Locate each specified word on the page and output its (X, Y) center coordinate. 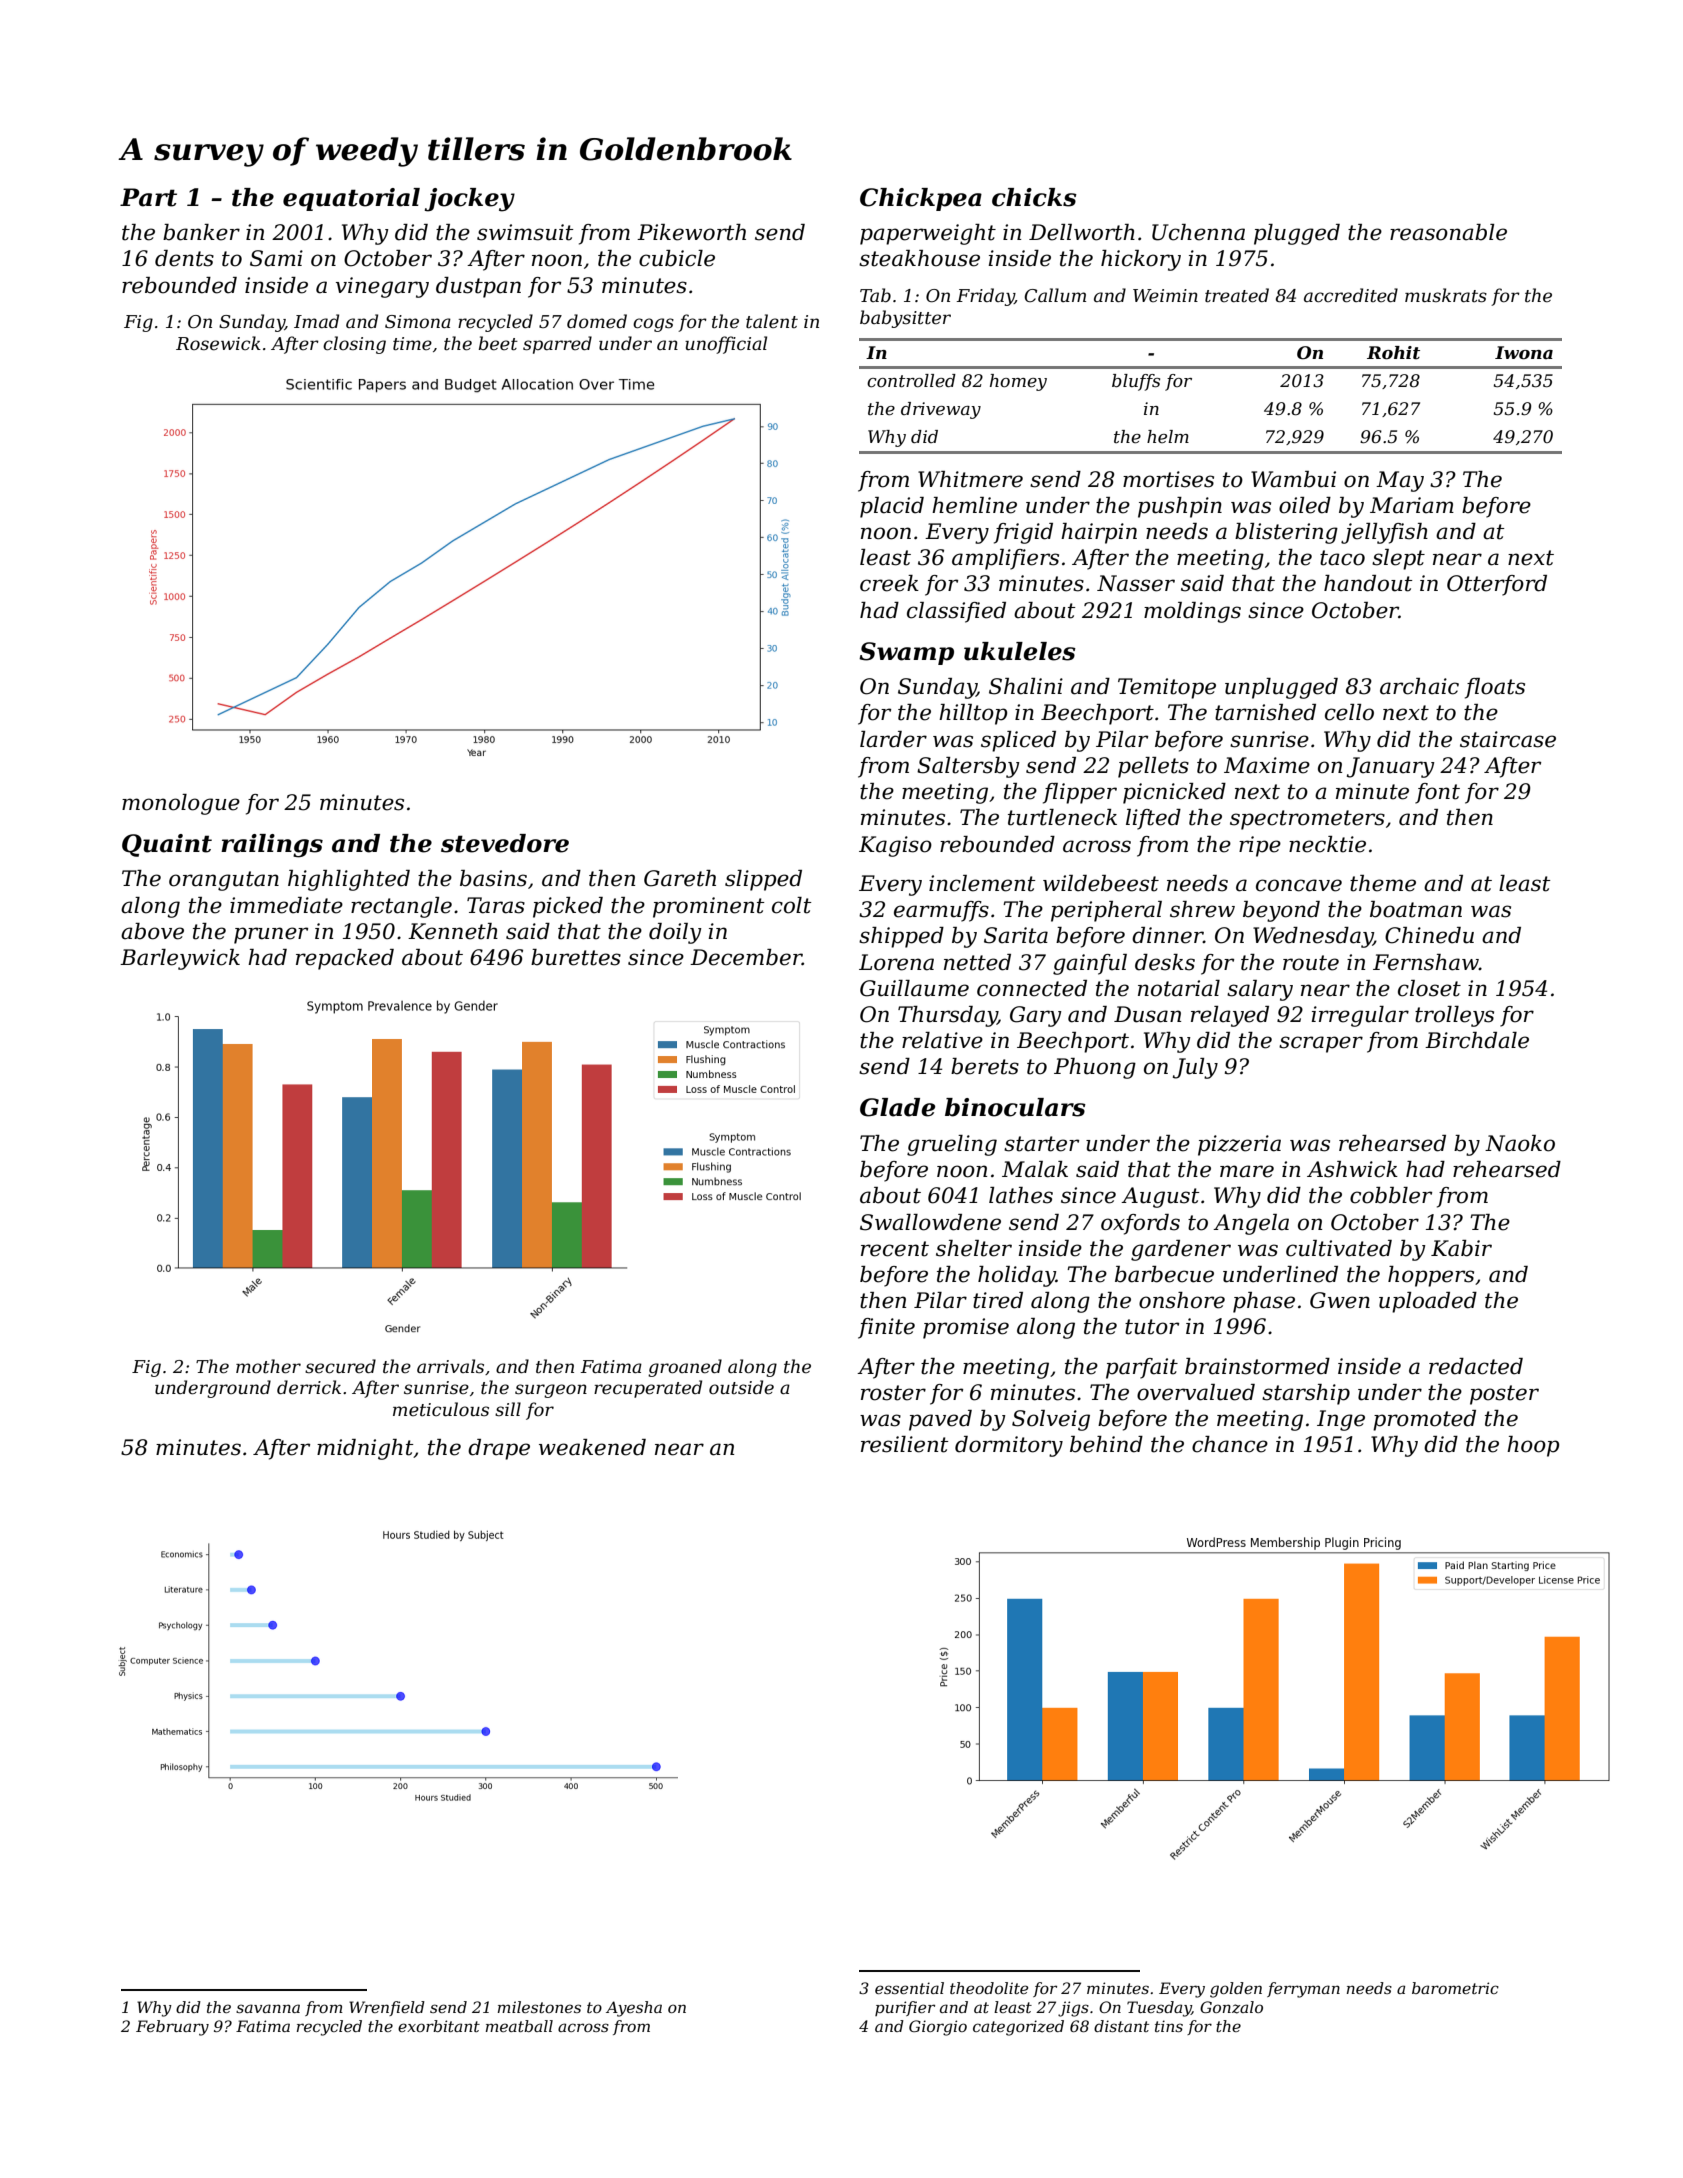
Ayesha (634, 2009)
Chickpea (921, 199)
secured (340, 1366)
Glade (897, 1107)
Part (148, 197)
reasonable (1448, 232)
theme (1383, 883)
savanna (268, 2008)
